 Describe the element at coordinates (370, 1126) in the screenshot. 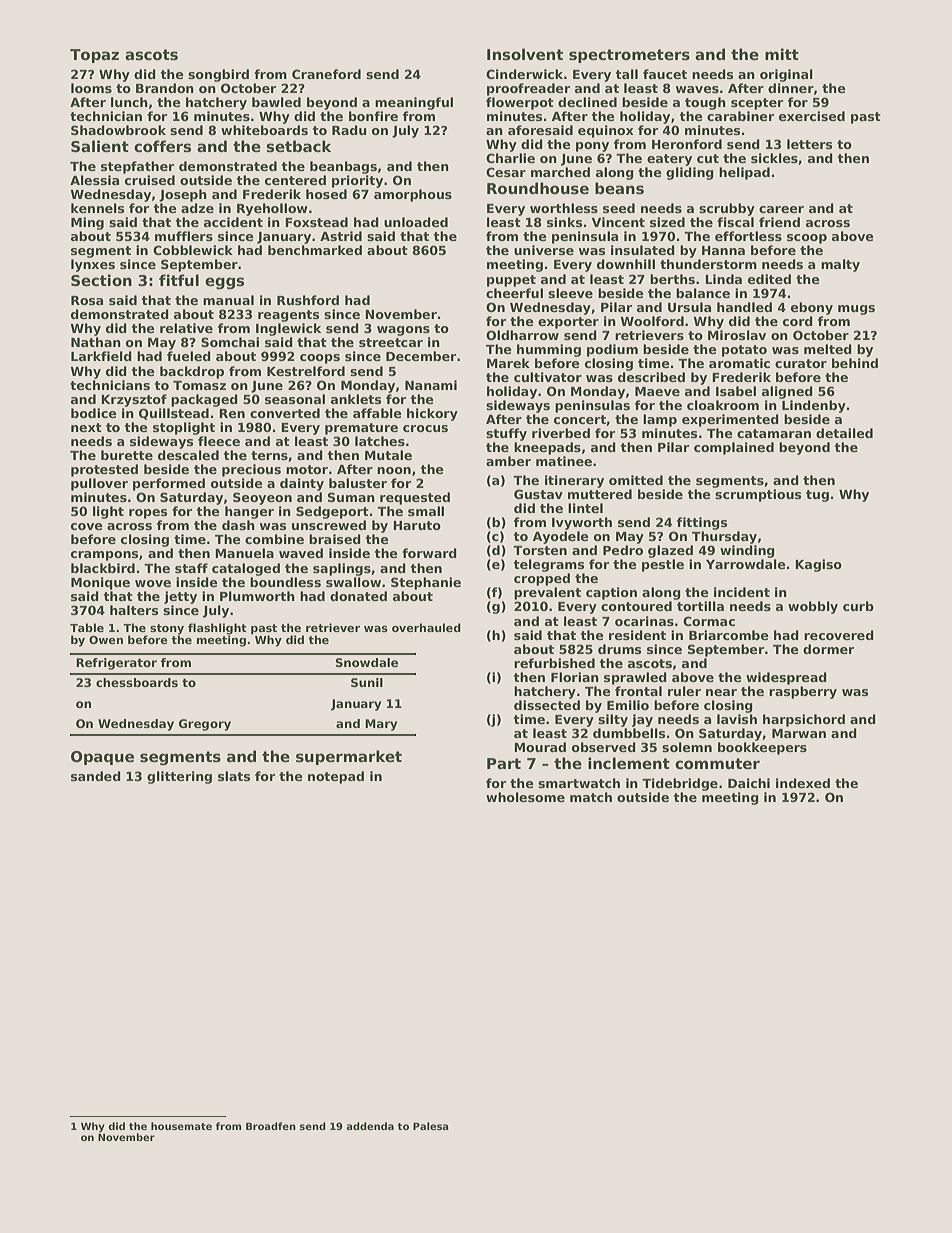

I see `addenda` at that location.
